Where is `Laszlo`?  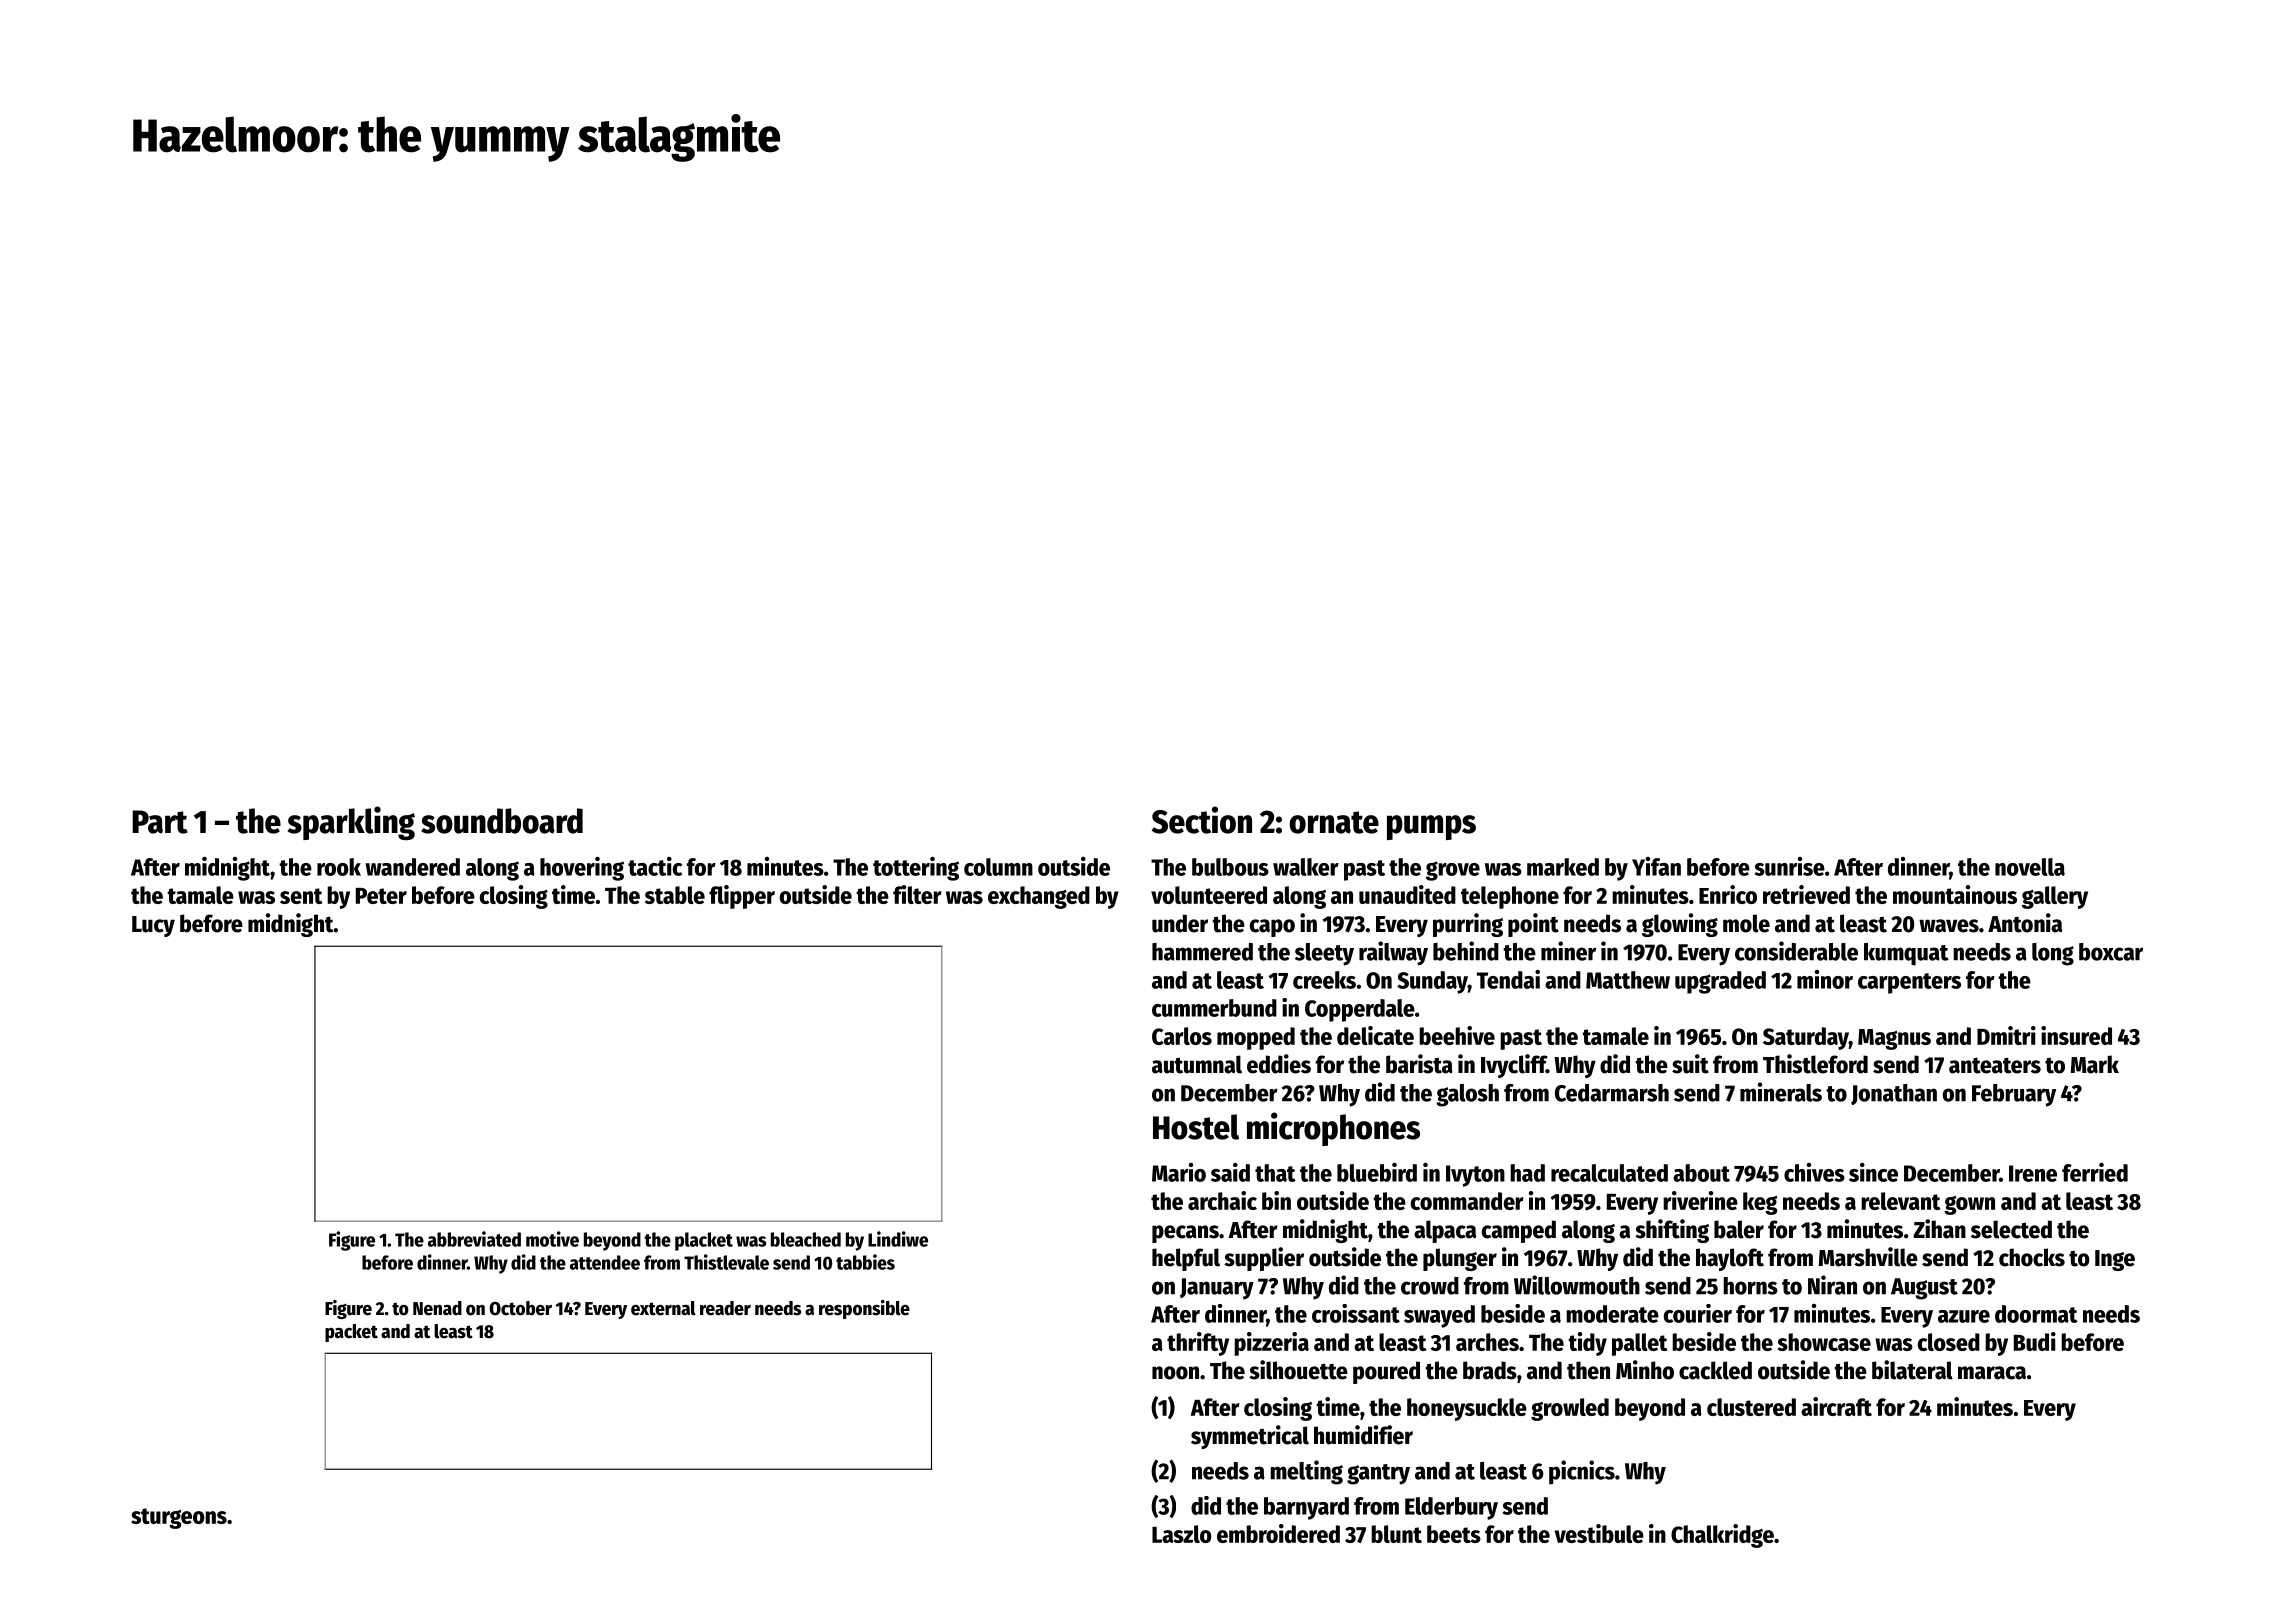
Laszlo is located at coordinates (1182, 1534).
